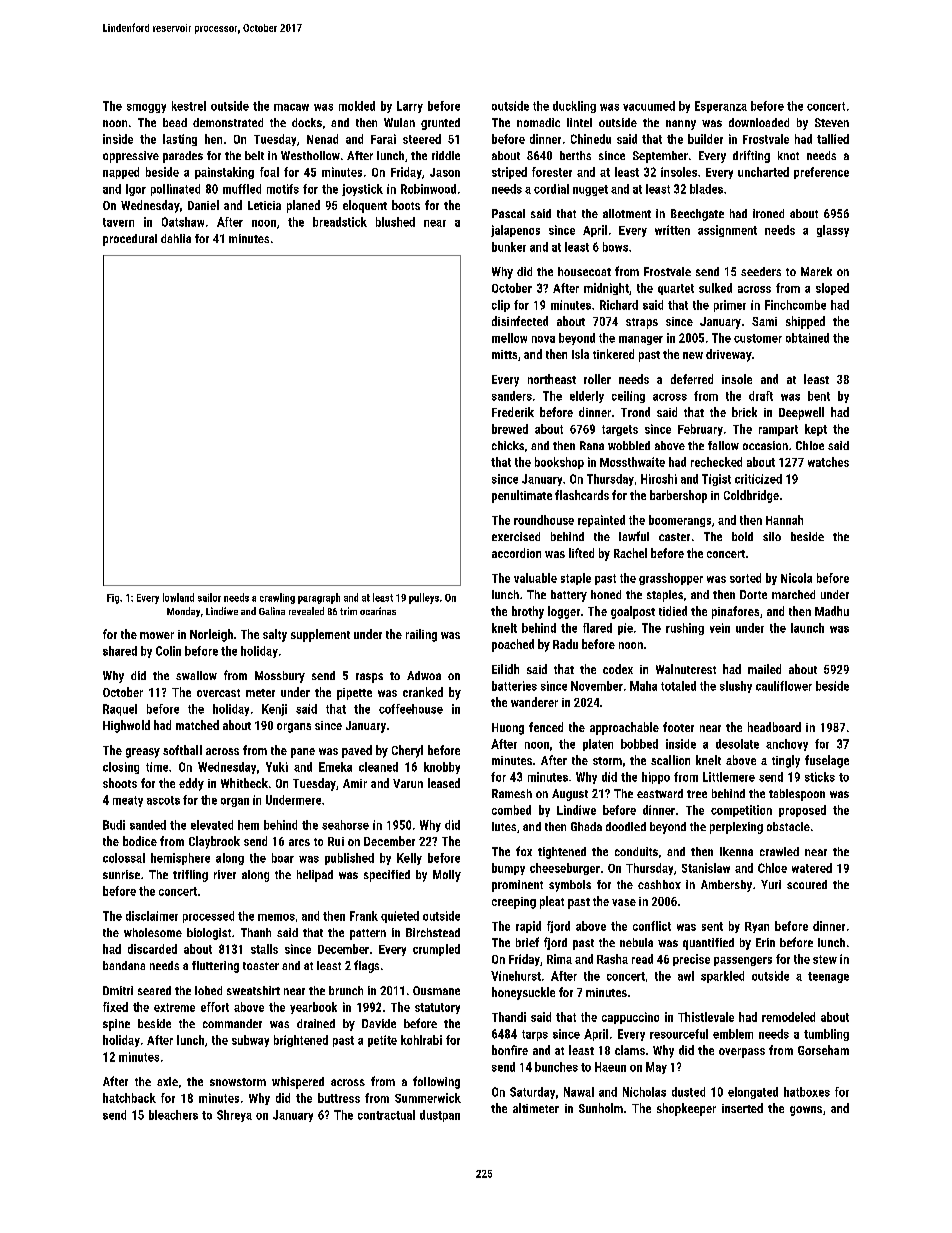 The height and width of the screenshot is (1233, 952). Describe the element at coordinates (218, 693) in the screenshot. I see `overcast` at that location.
